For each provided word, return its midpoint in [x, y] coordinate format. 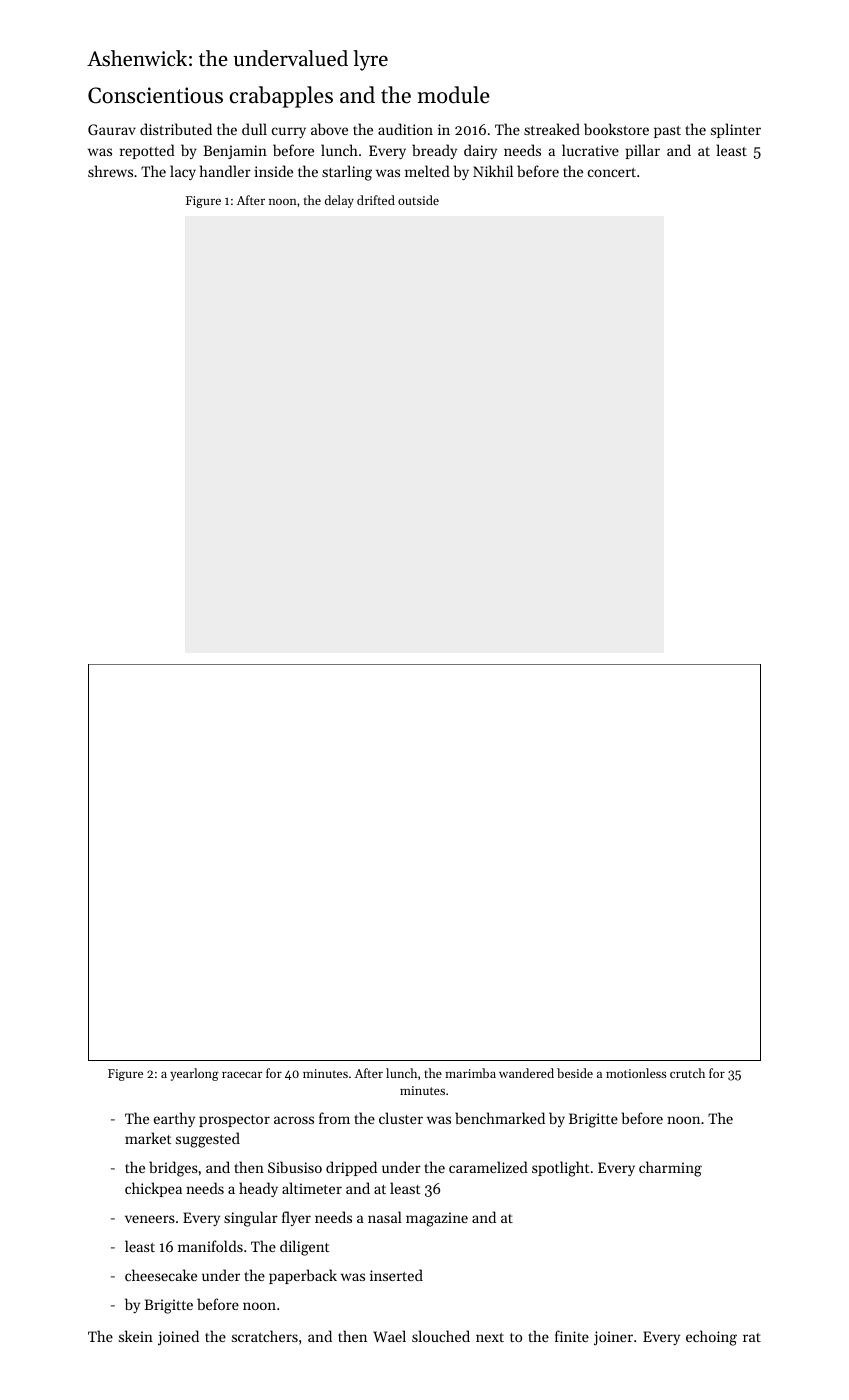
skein [136, 1336]
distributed [176, 129]
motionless [636, 1073]
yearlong [194, 1074]
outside [418, 200]
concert [612, 172]
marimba [470, 1073]
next [490, 1337]
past [667, 132]
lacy [183, 172]
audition [405, 129]
